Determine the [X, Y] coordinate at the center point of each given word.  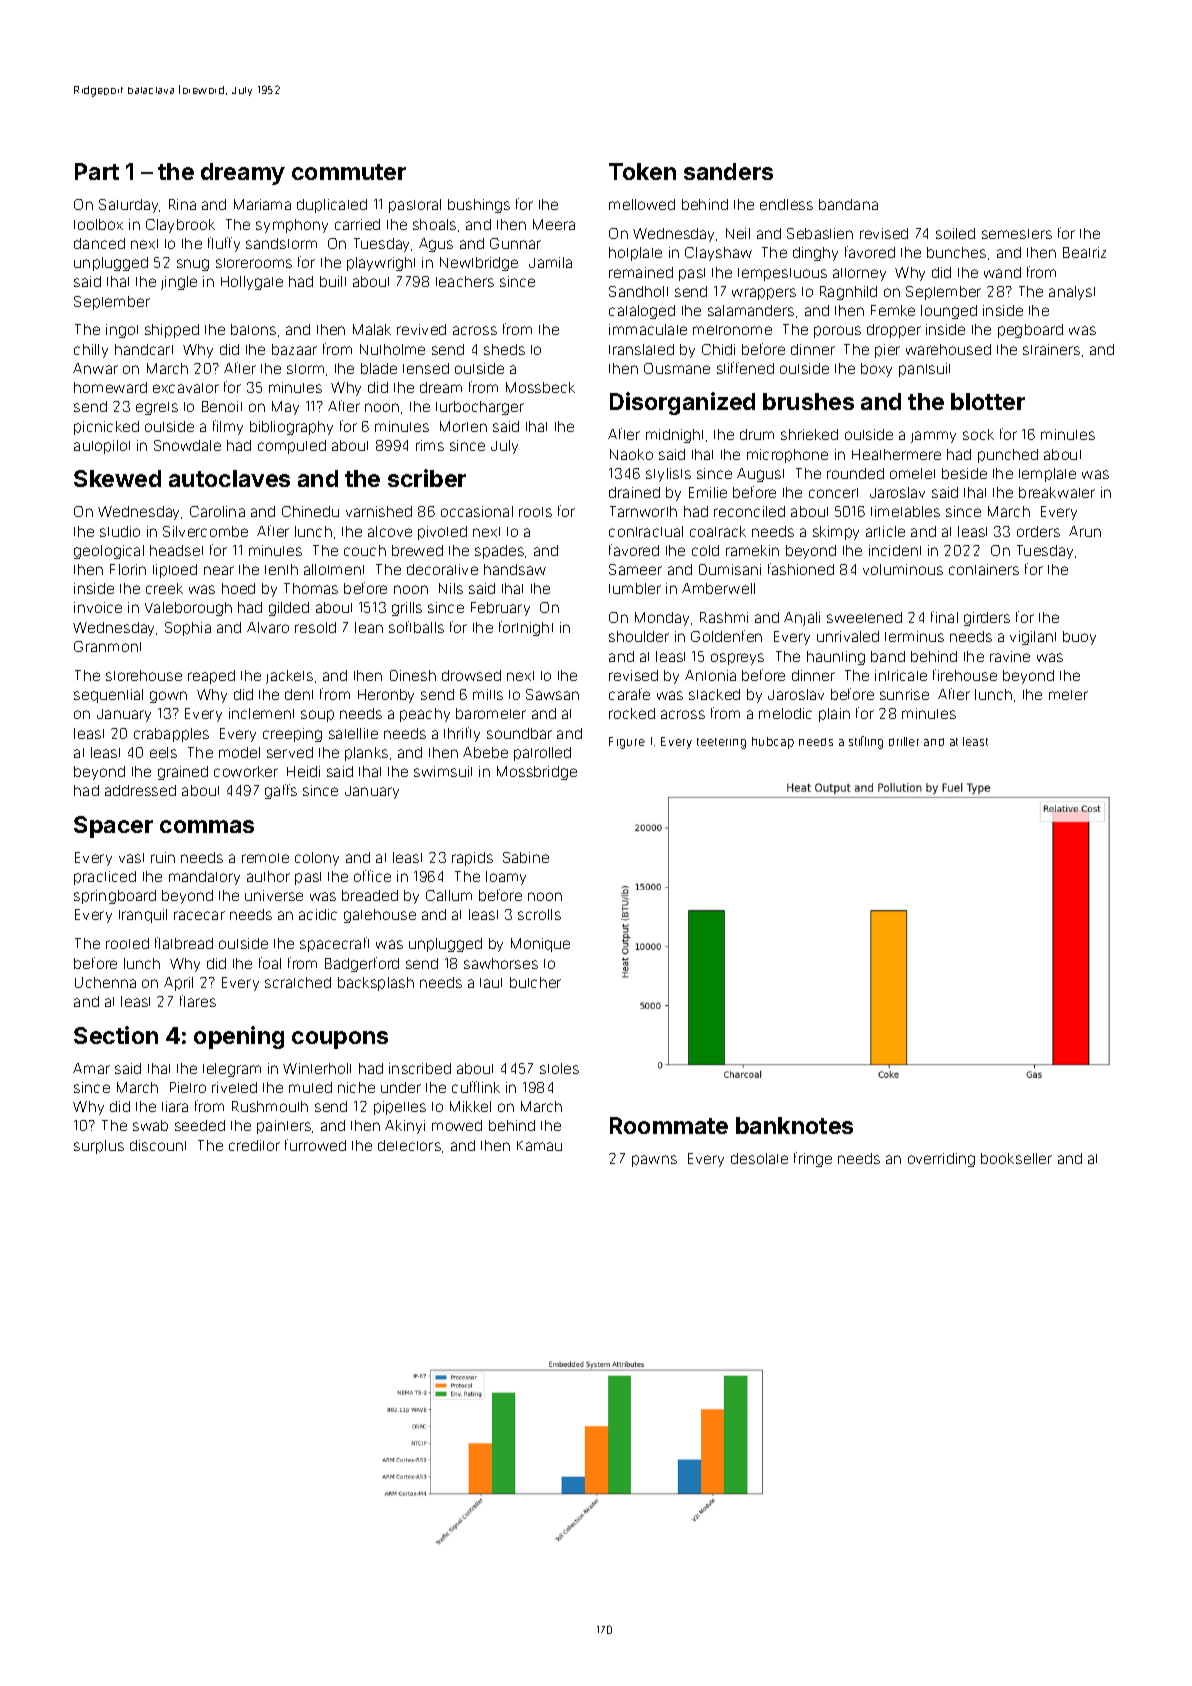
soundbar [519, 733]
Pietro [188, 1087]
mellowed [642, 204]
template [1047, 475]
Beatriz [1084, 252]
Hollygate [252, 283]
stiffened [745, 368]
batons [253, 329]
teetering [721, 743]
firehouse [965, 675]
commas [207, 826]
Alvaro [268, 627]
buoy [1079, 638]
